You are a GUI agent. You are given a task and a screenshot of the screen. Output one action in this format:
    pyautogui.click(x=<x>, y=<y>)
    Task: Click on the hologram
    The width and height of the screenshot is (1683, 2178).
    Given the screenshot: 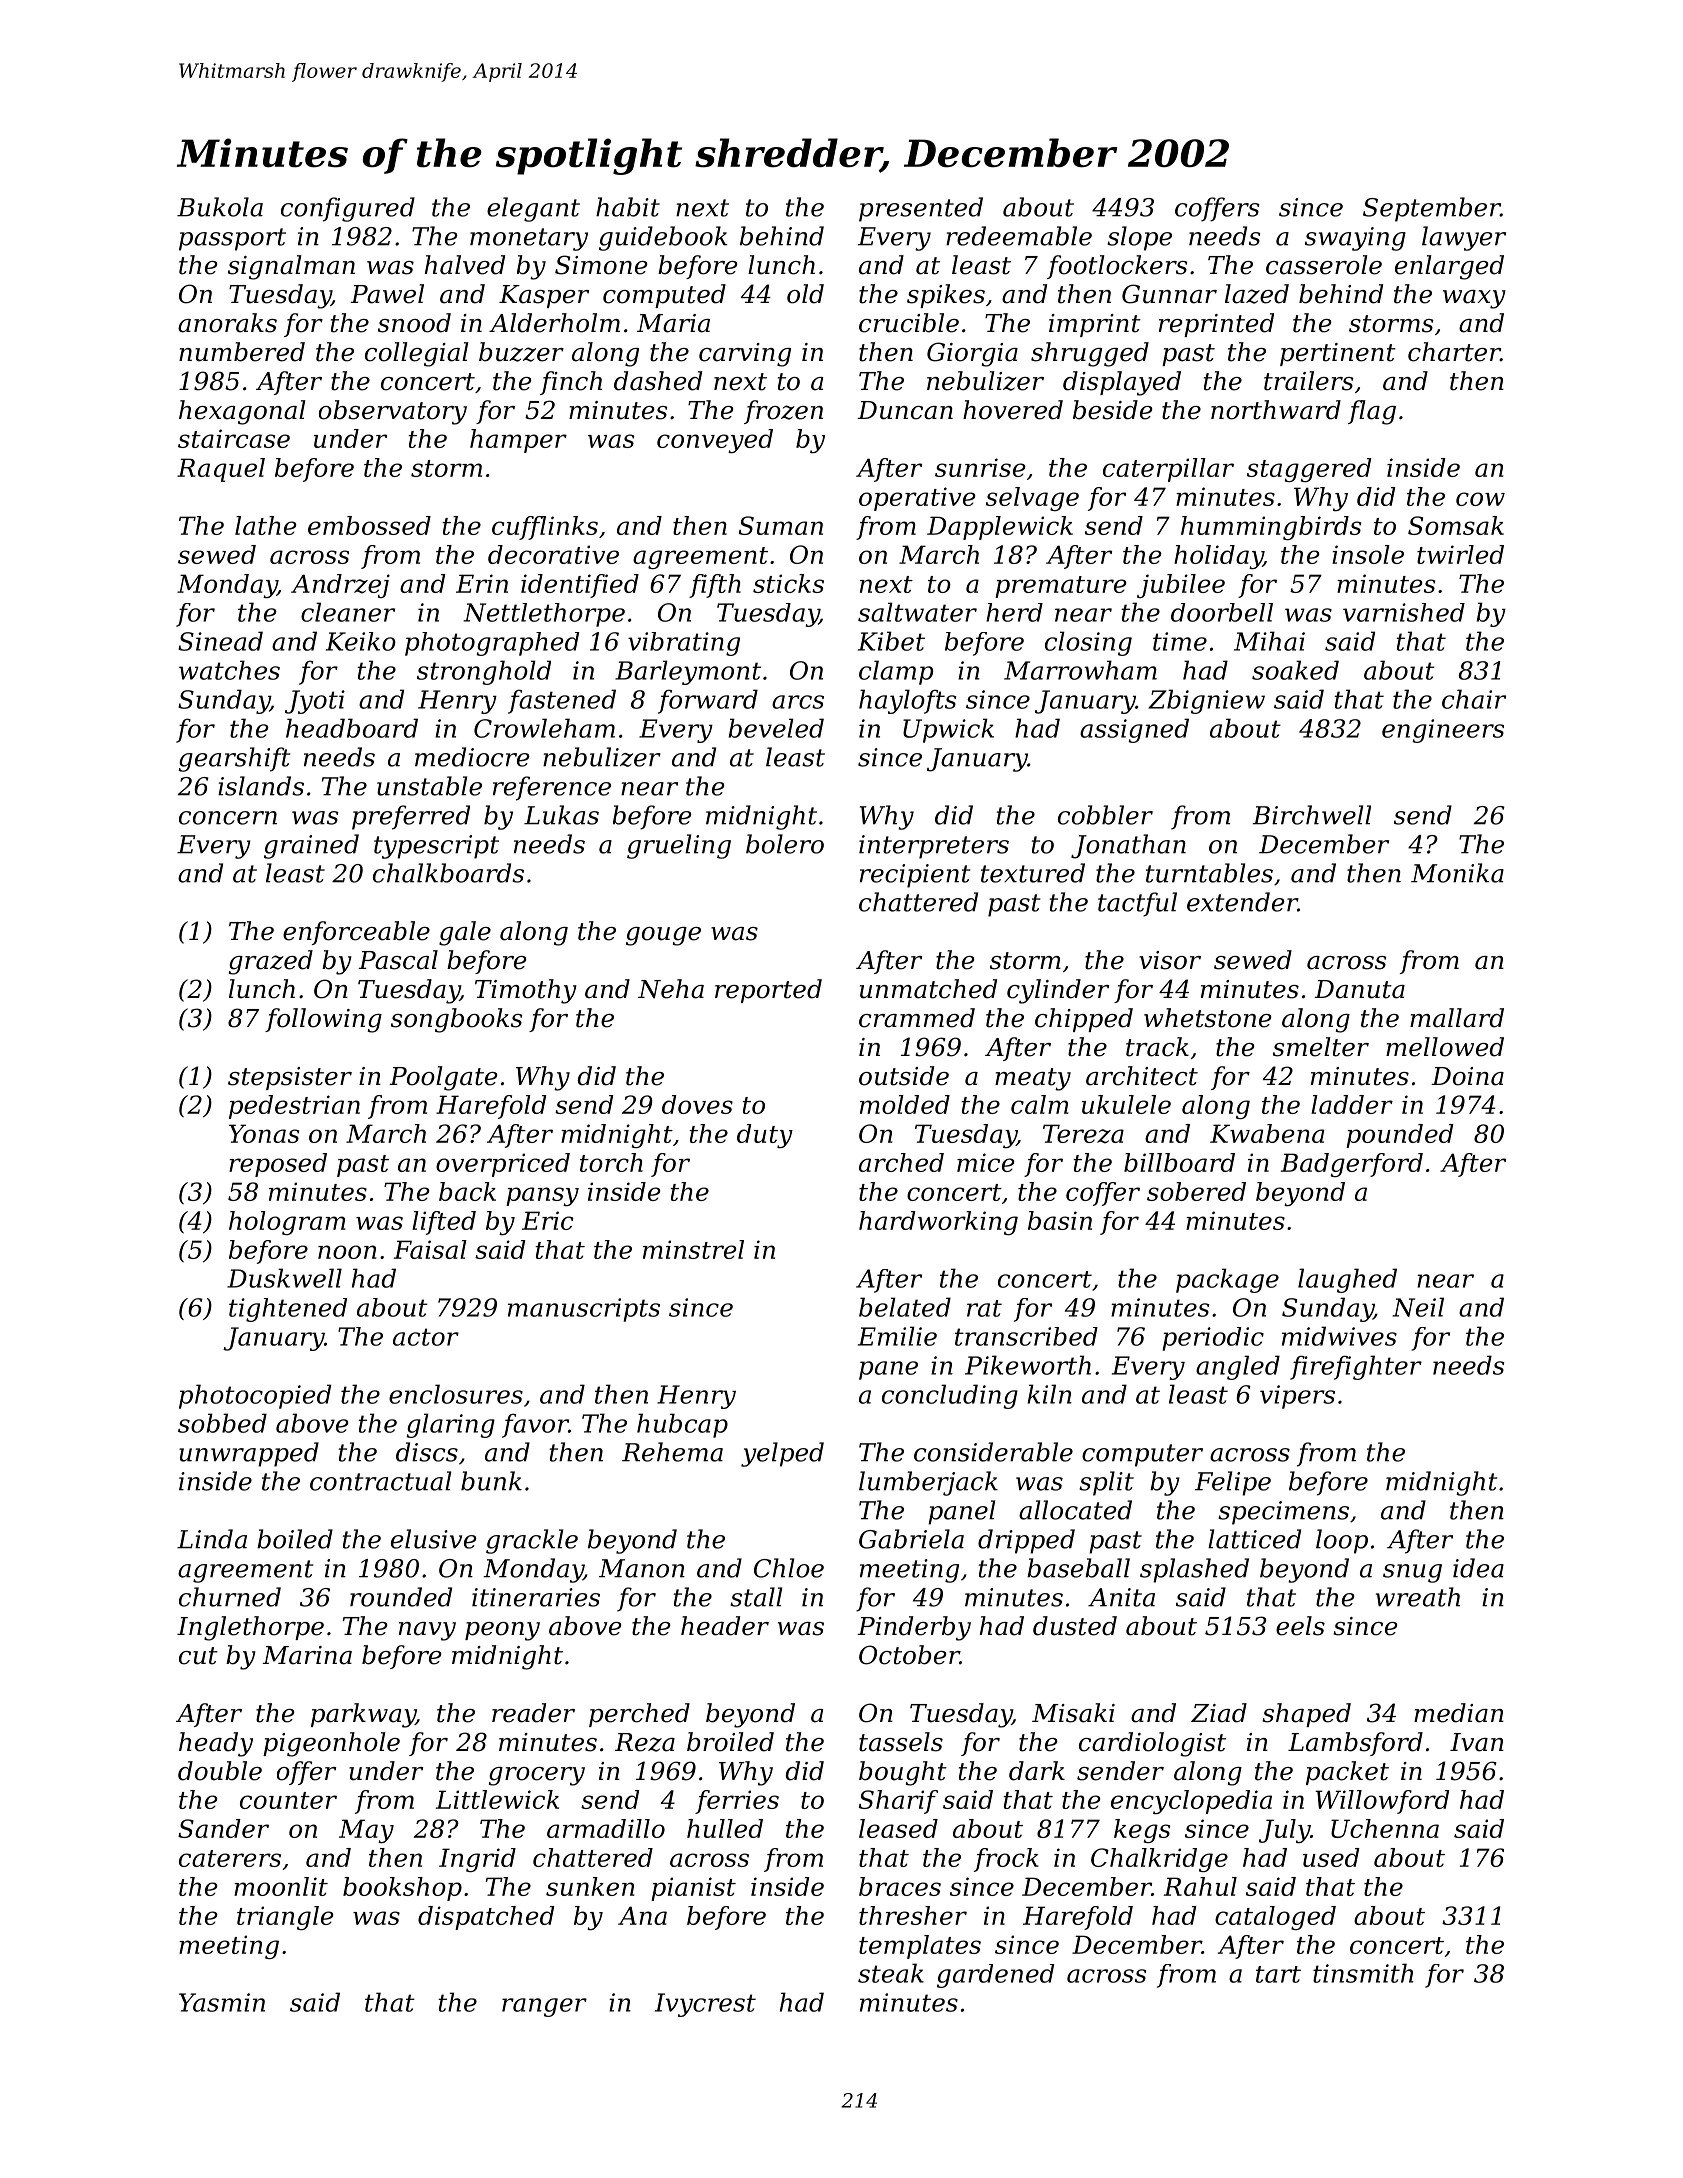 What is the action you would take?
    pyautogui.click(x=287, y=1223)
